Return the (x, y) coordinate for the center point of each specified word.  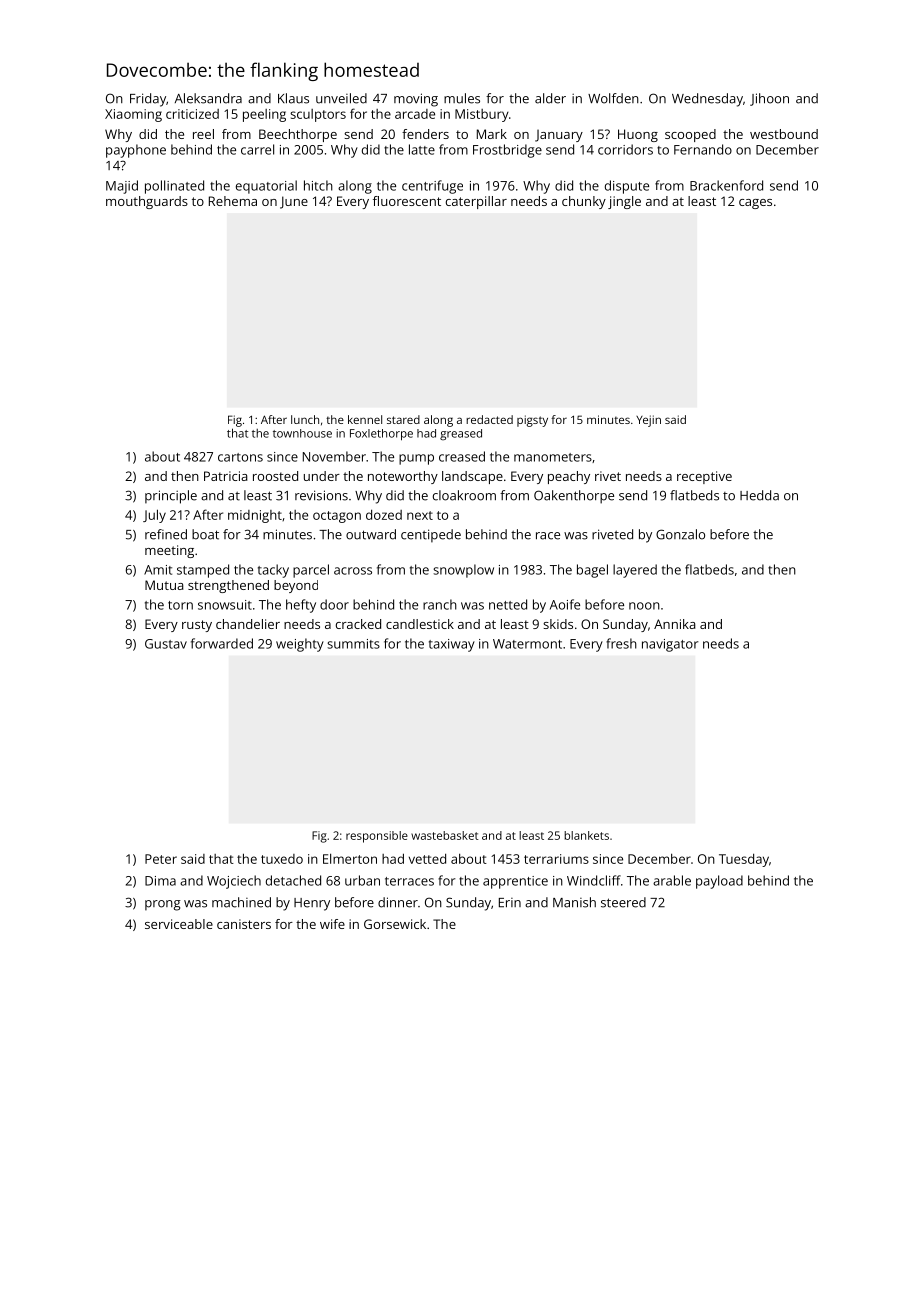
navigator (670, 645)
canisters (244, 924)
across (353, 571)
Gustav (166, 644)
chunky (584, 202)
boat (205, 534)
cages (755, 204)
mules (462, 98)
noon (644, 606)
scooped (690, 135)
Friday (148, 100)
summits (353, 644)
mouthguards (147, 202)
